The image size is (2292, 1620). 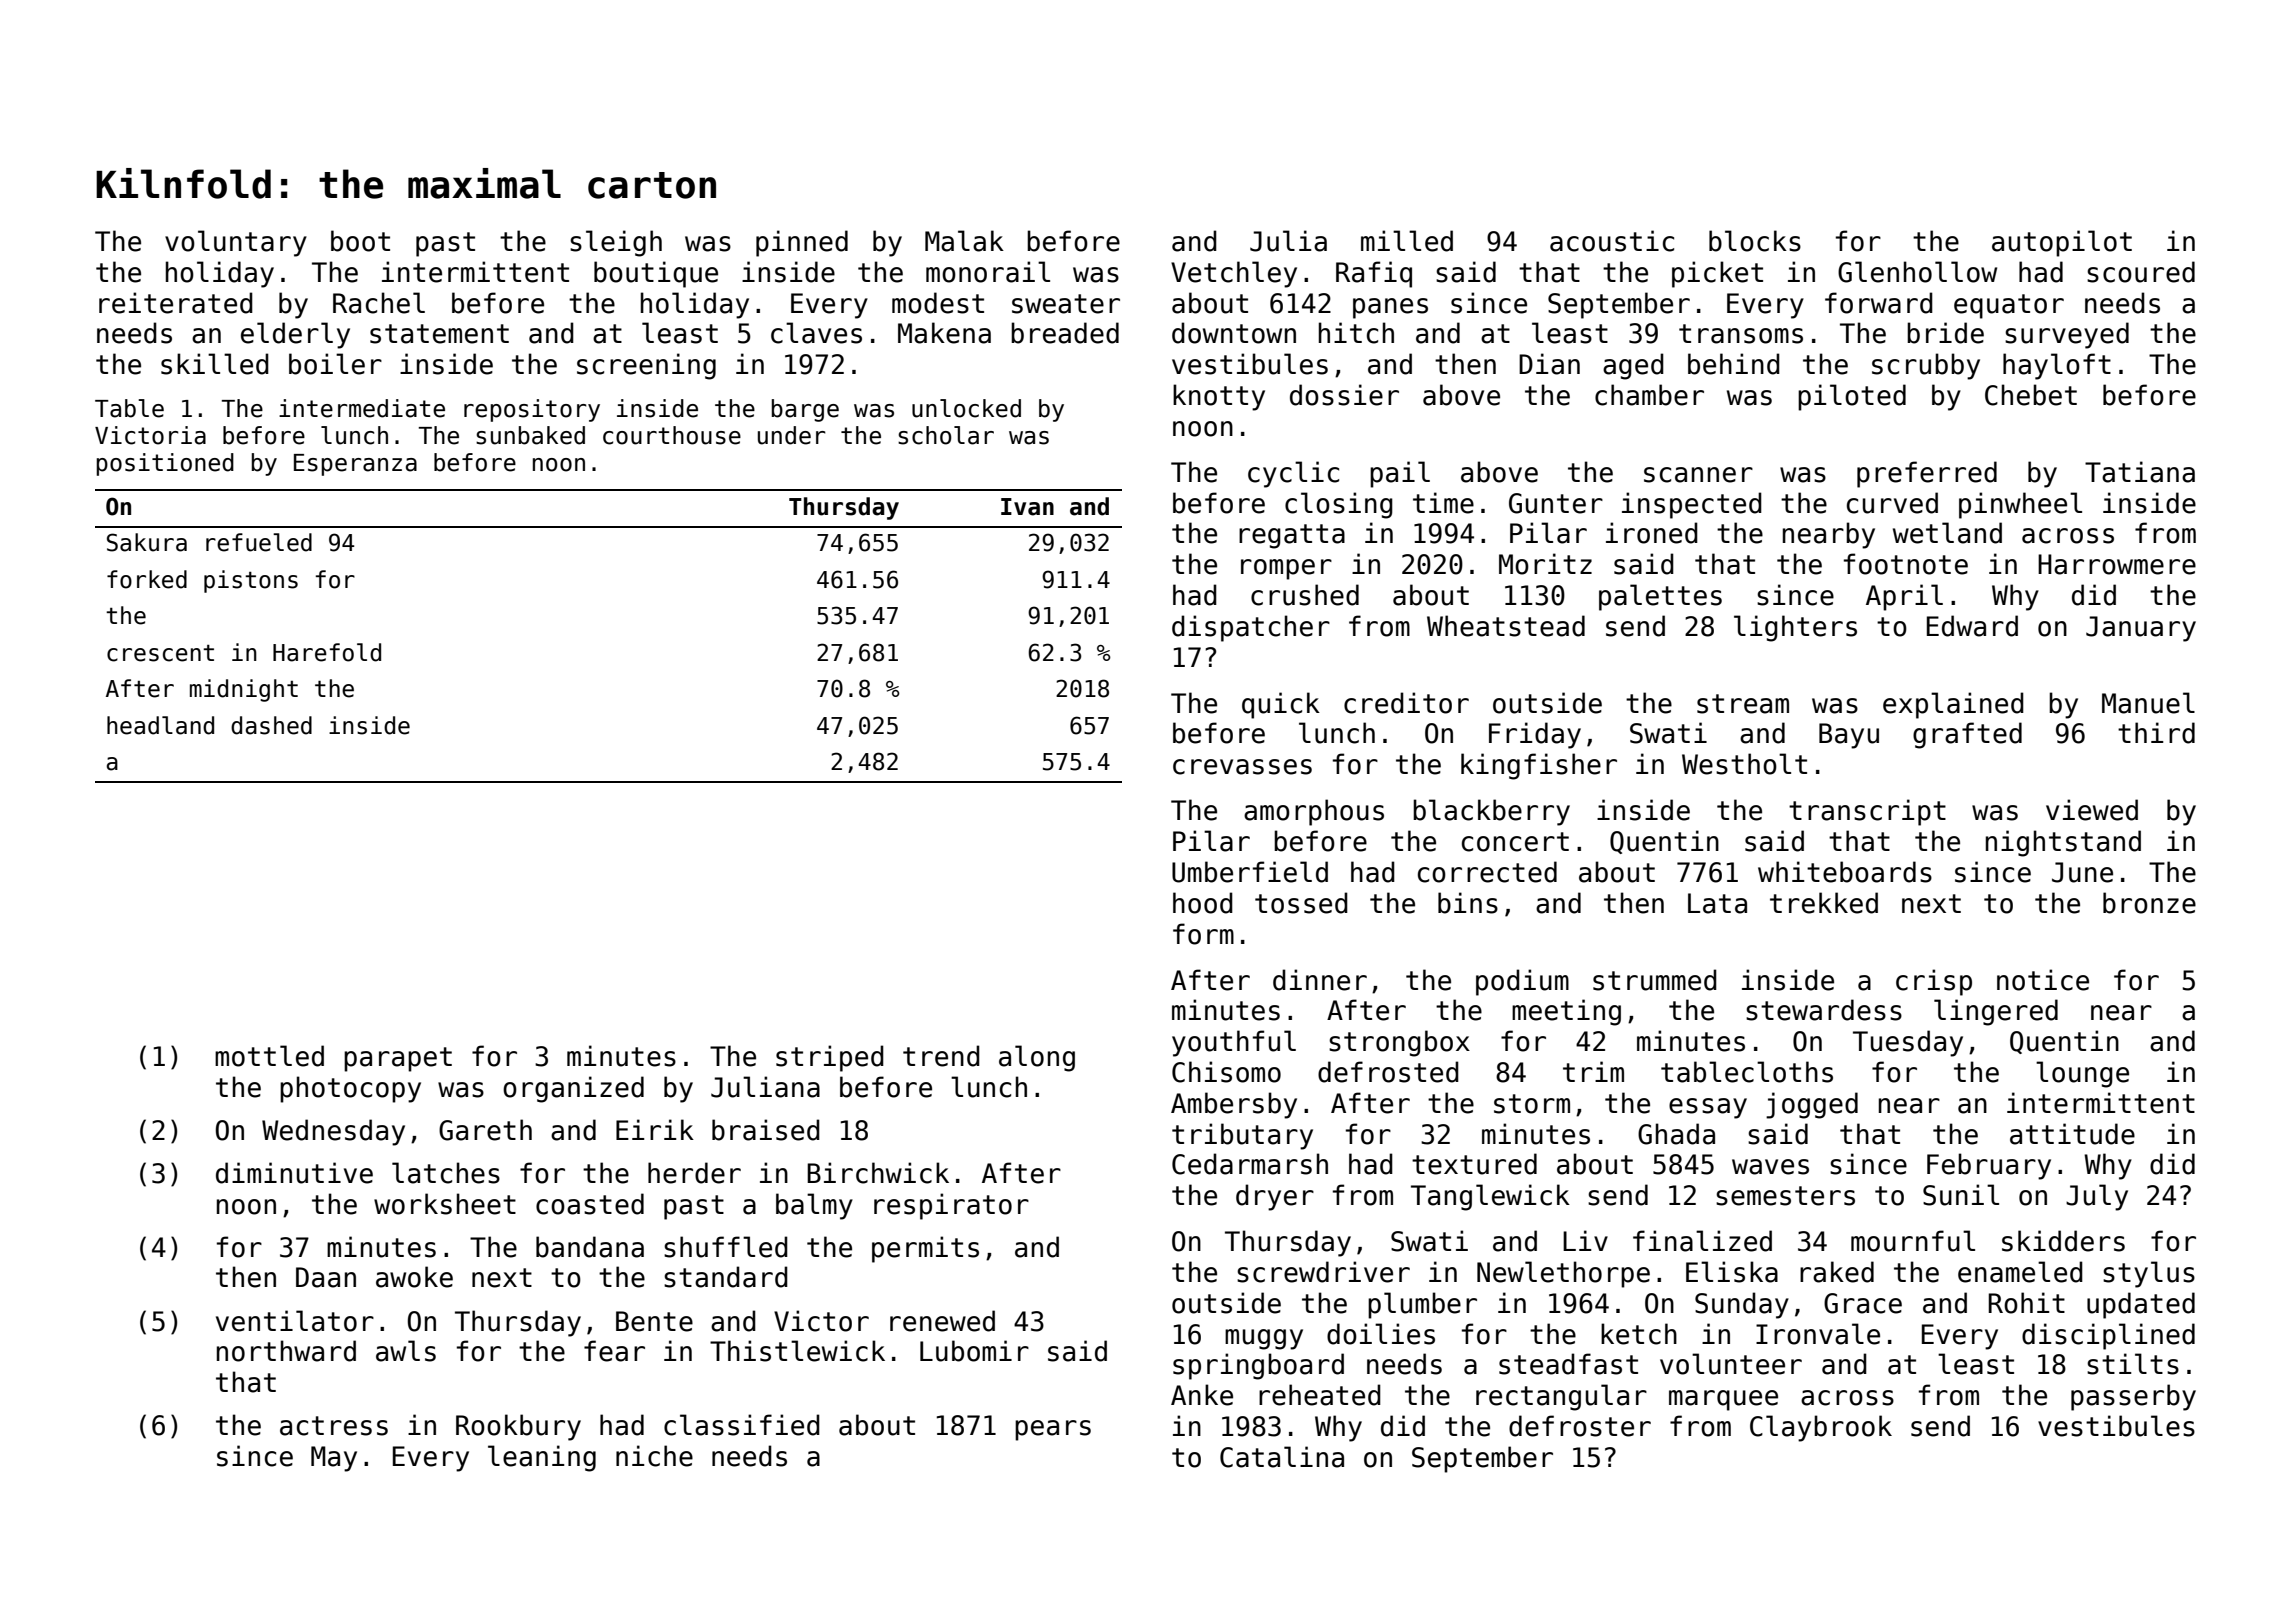 I want to click on piloted, so click(x=1852, y=397).
